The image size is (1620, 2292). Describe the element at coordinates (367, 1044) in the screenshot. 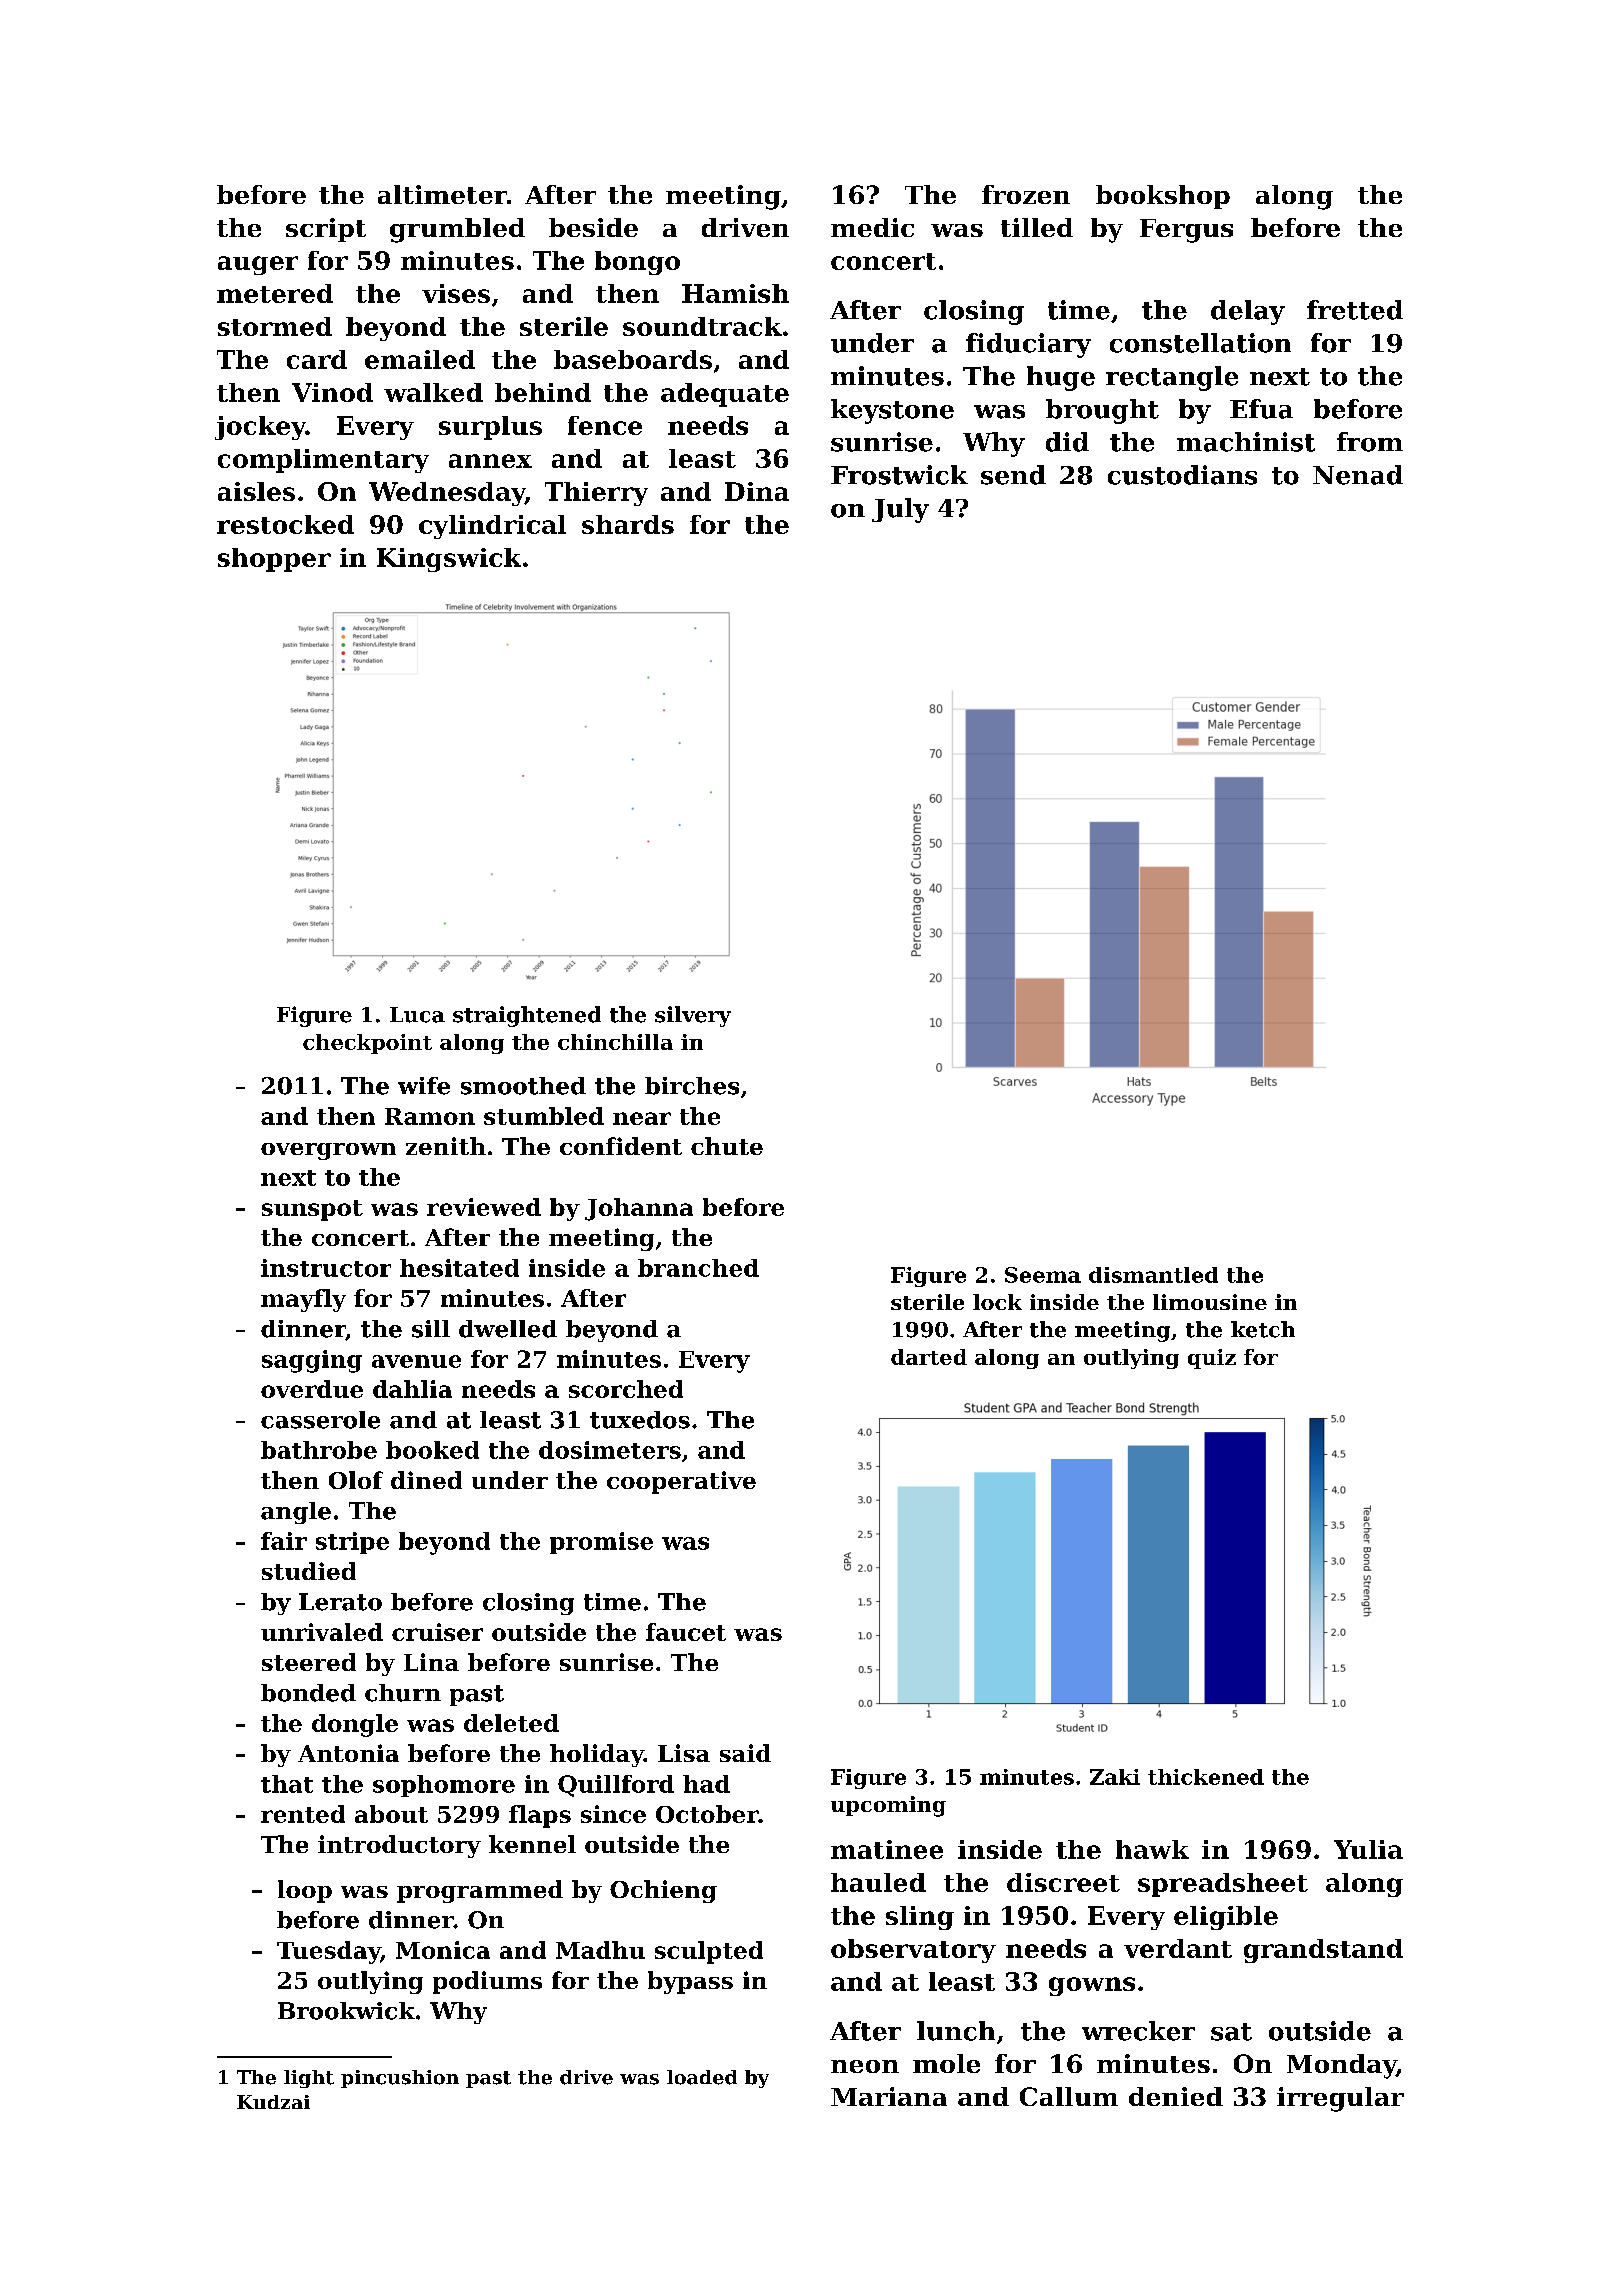

I see `checkpoint` at that location.
